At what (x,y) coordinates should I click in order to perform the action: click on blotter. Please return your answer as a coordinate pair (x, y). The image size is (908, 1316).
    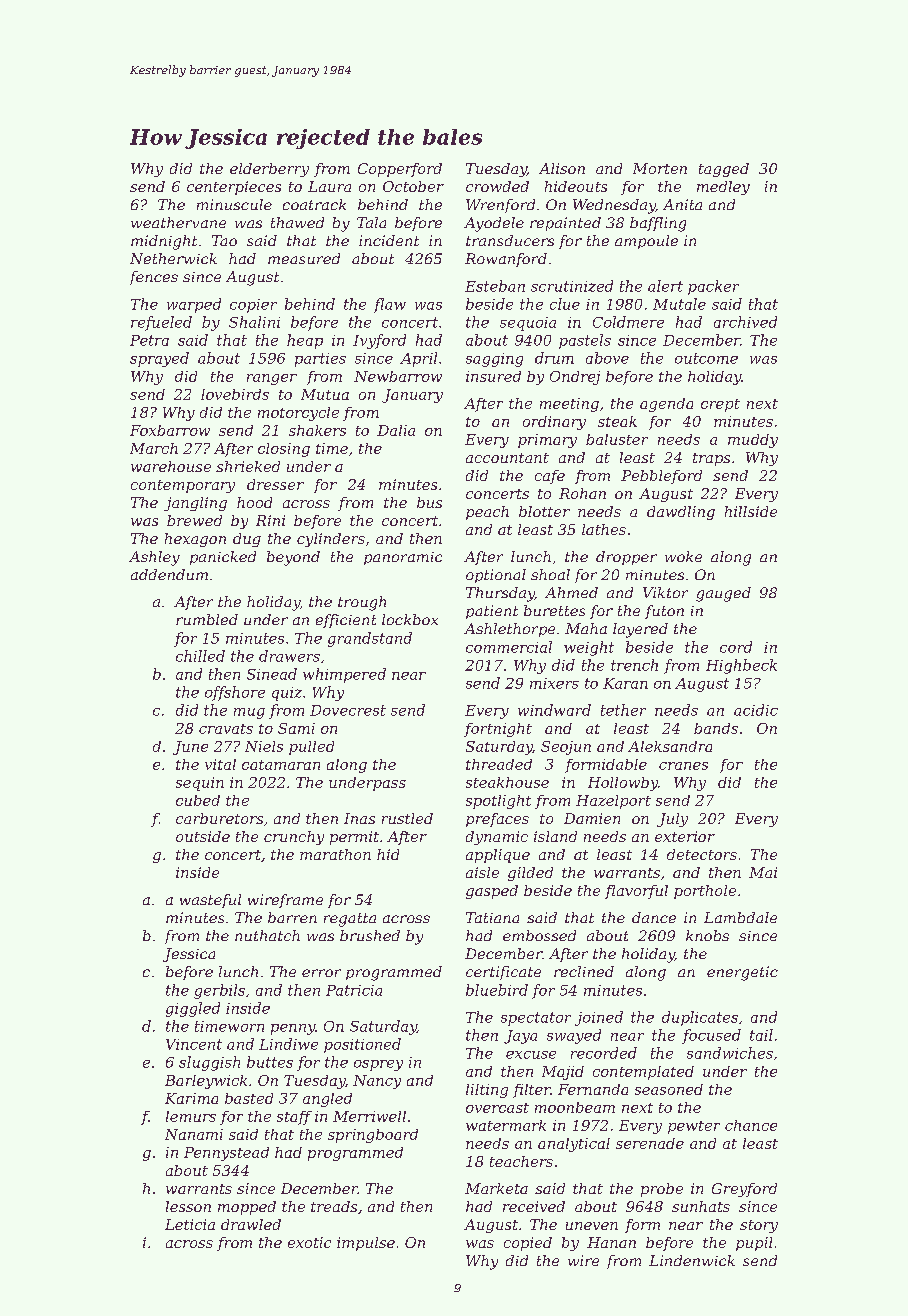
    Looking at the image, I should click on (544, 511).
